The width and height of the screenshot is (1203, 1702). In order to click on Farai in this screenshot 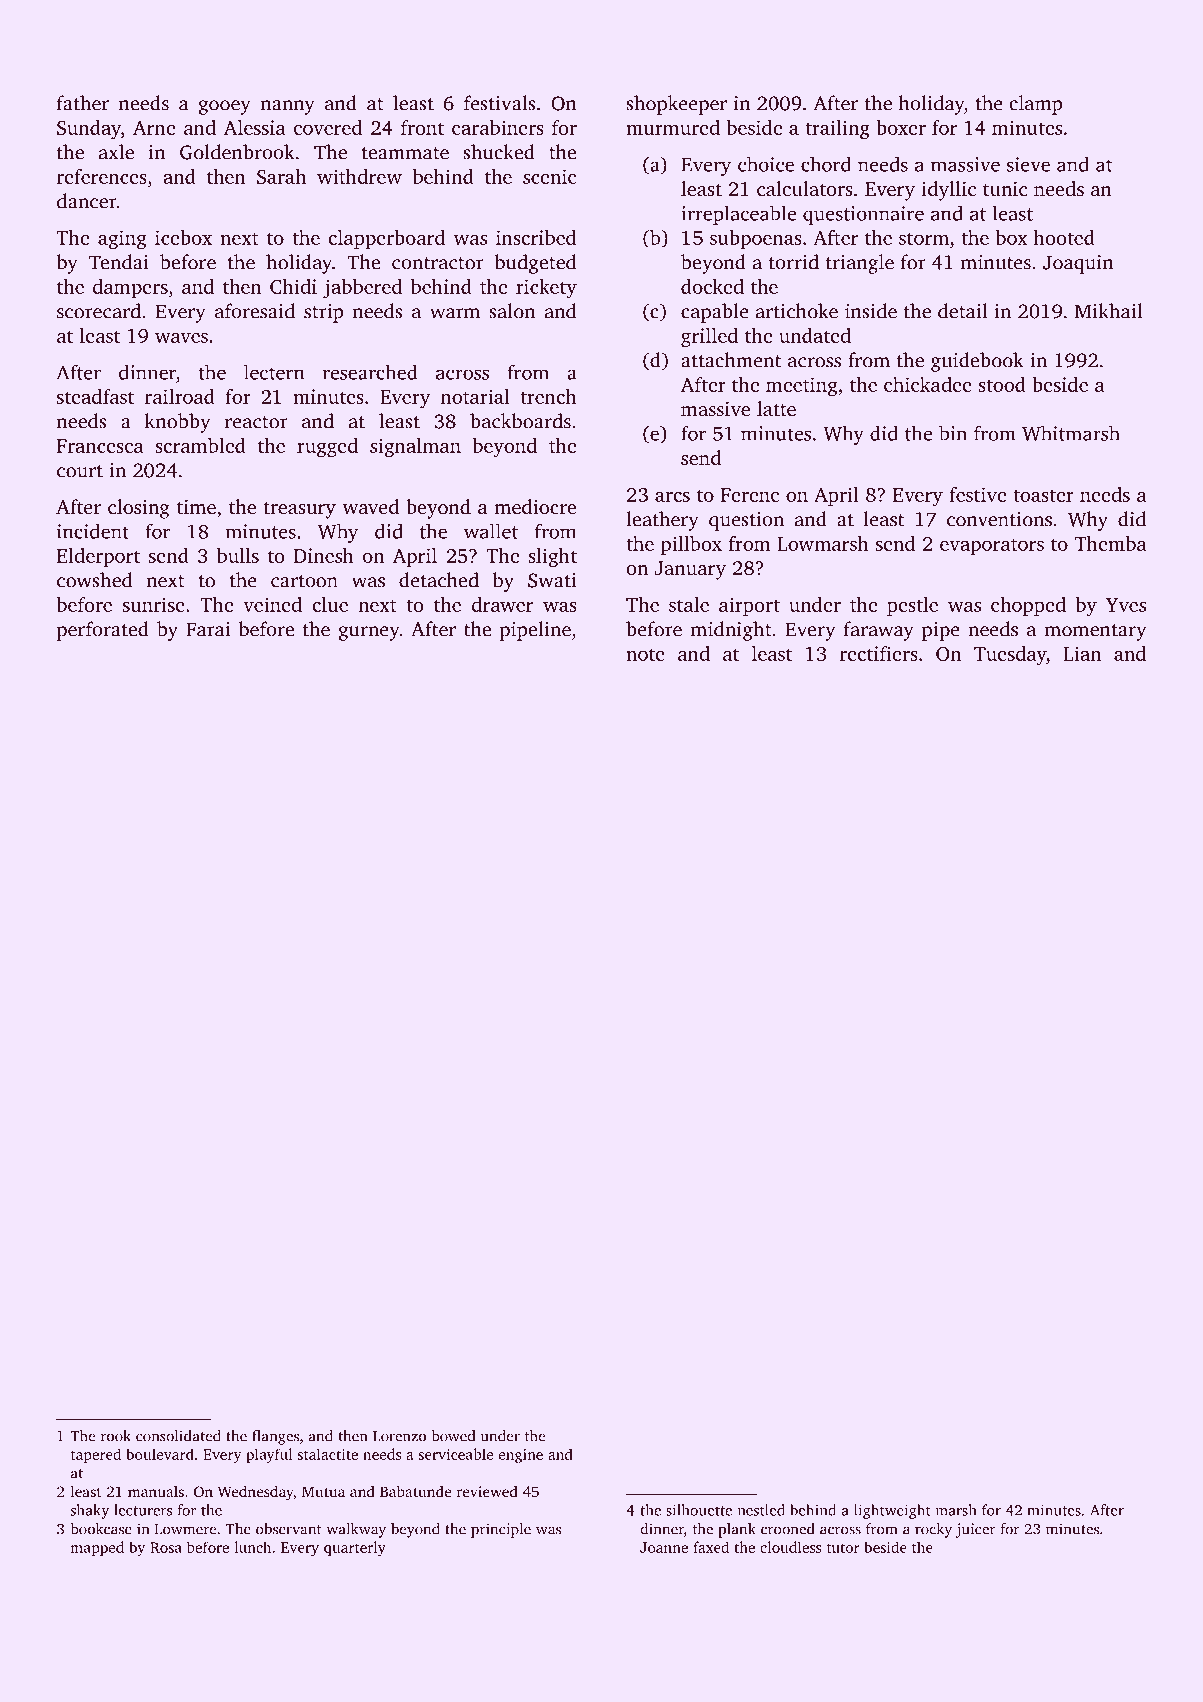, I will do `click(208, 629)`.
